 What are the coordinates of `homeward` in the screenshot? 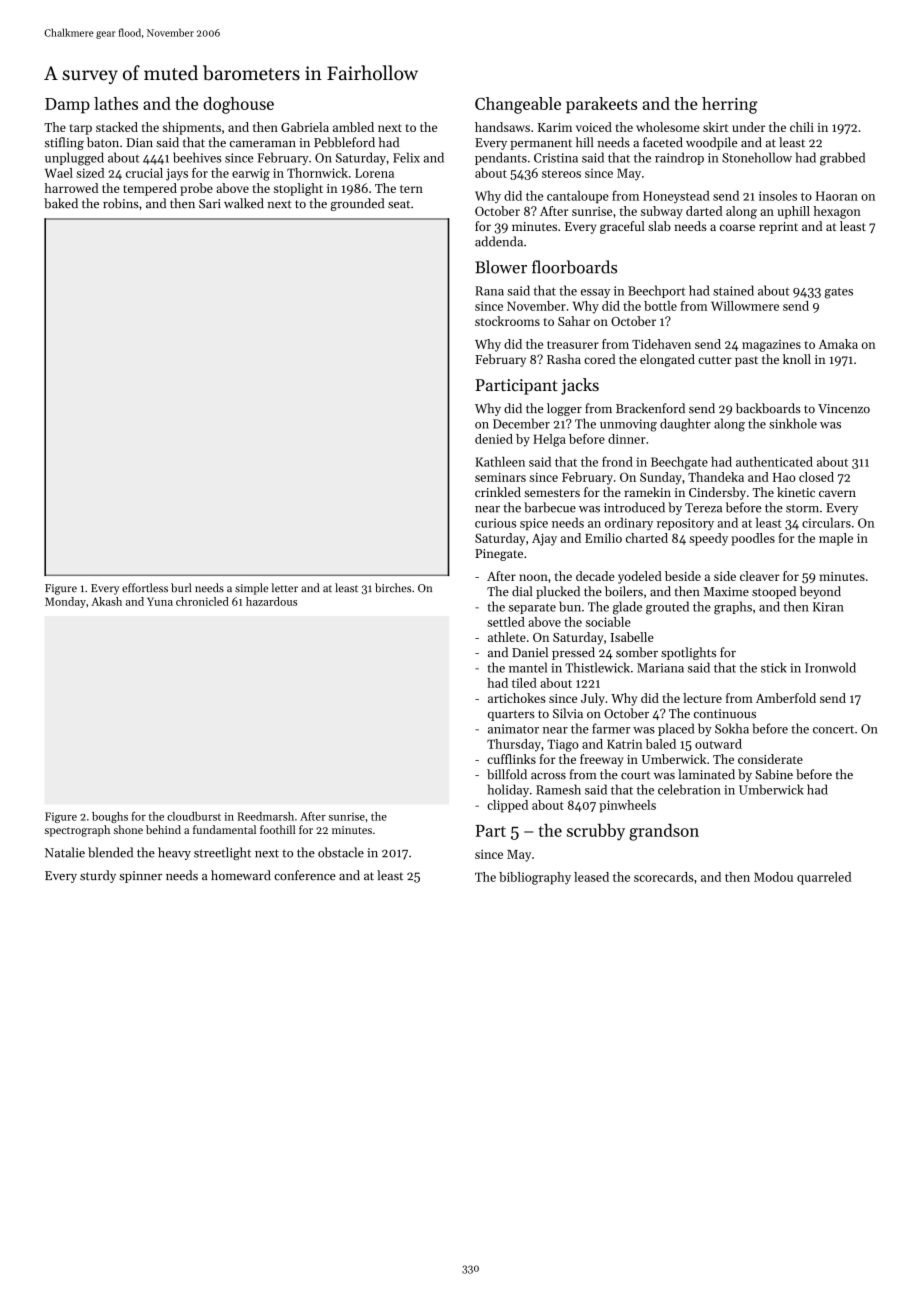 It's located at (241, 875).
